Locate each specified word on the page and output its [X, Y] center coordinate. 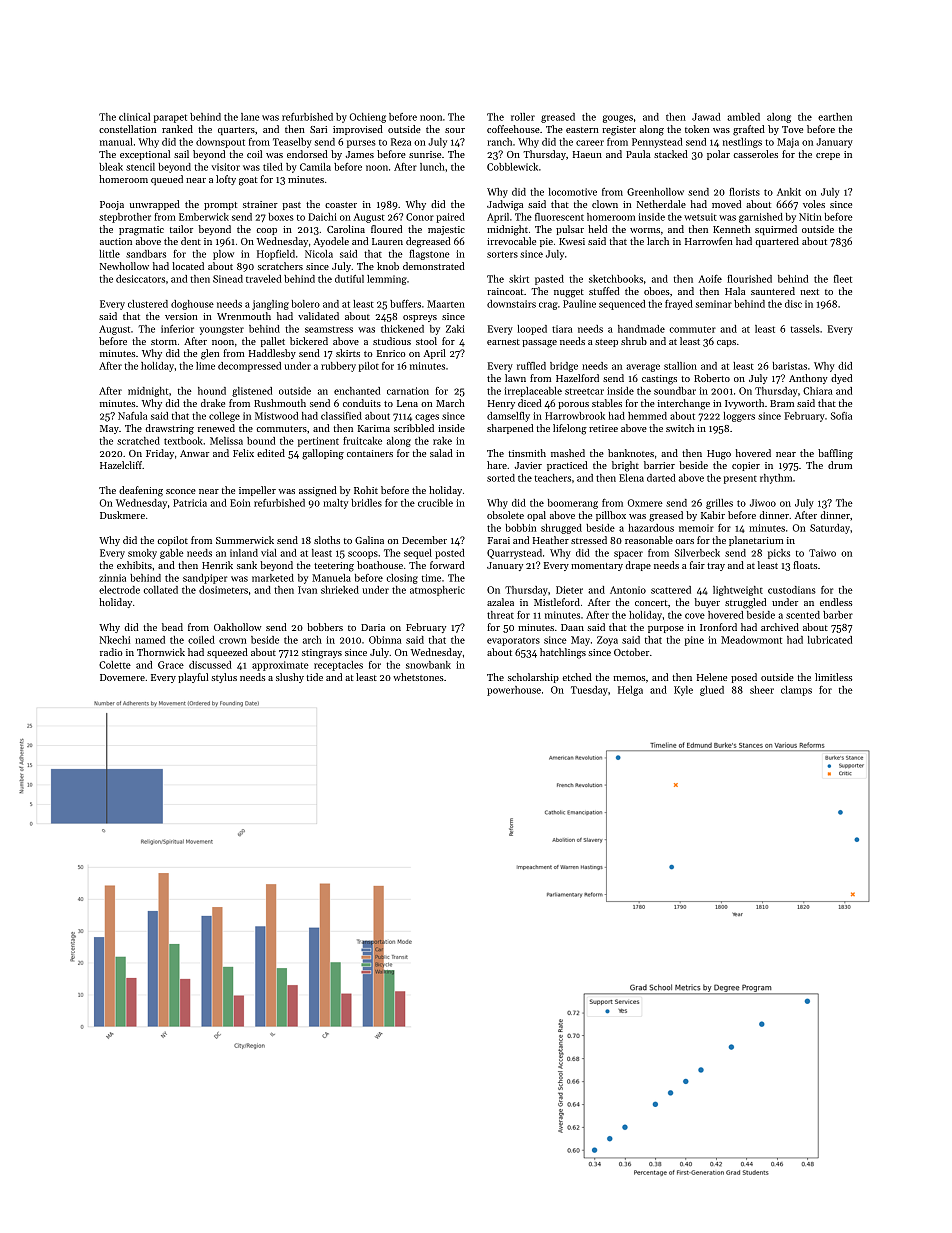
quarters [236, 131]
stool [426, 341]
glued [712, 691]
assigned [318, 491]
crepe [828, 156]
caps [726, 343]
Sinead [228, 279]
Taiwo [822, 553]
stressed [589, 540]
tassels [805, 329]
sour [455, 130]
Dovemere [122, 677]
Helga [630, 691]
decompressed [249, 367]
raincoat [505, 291]
